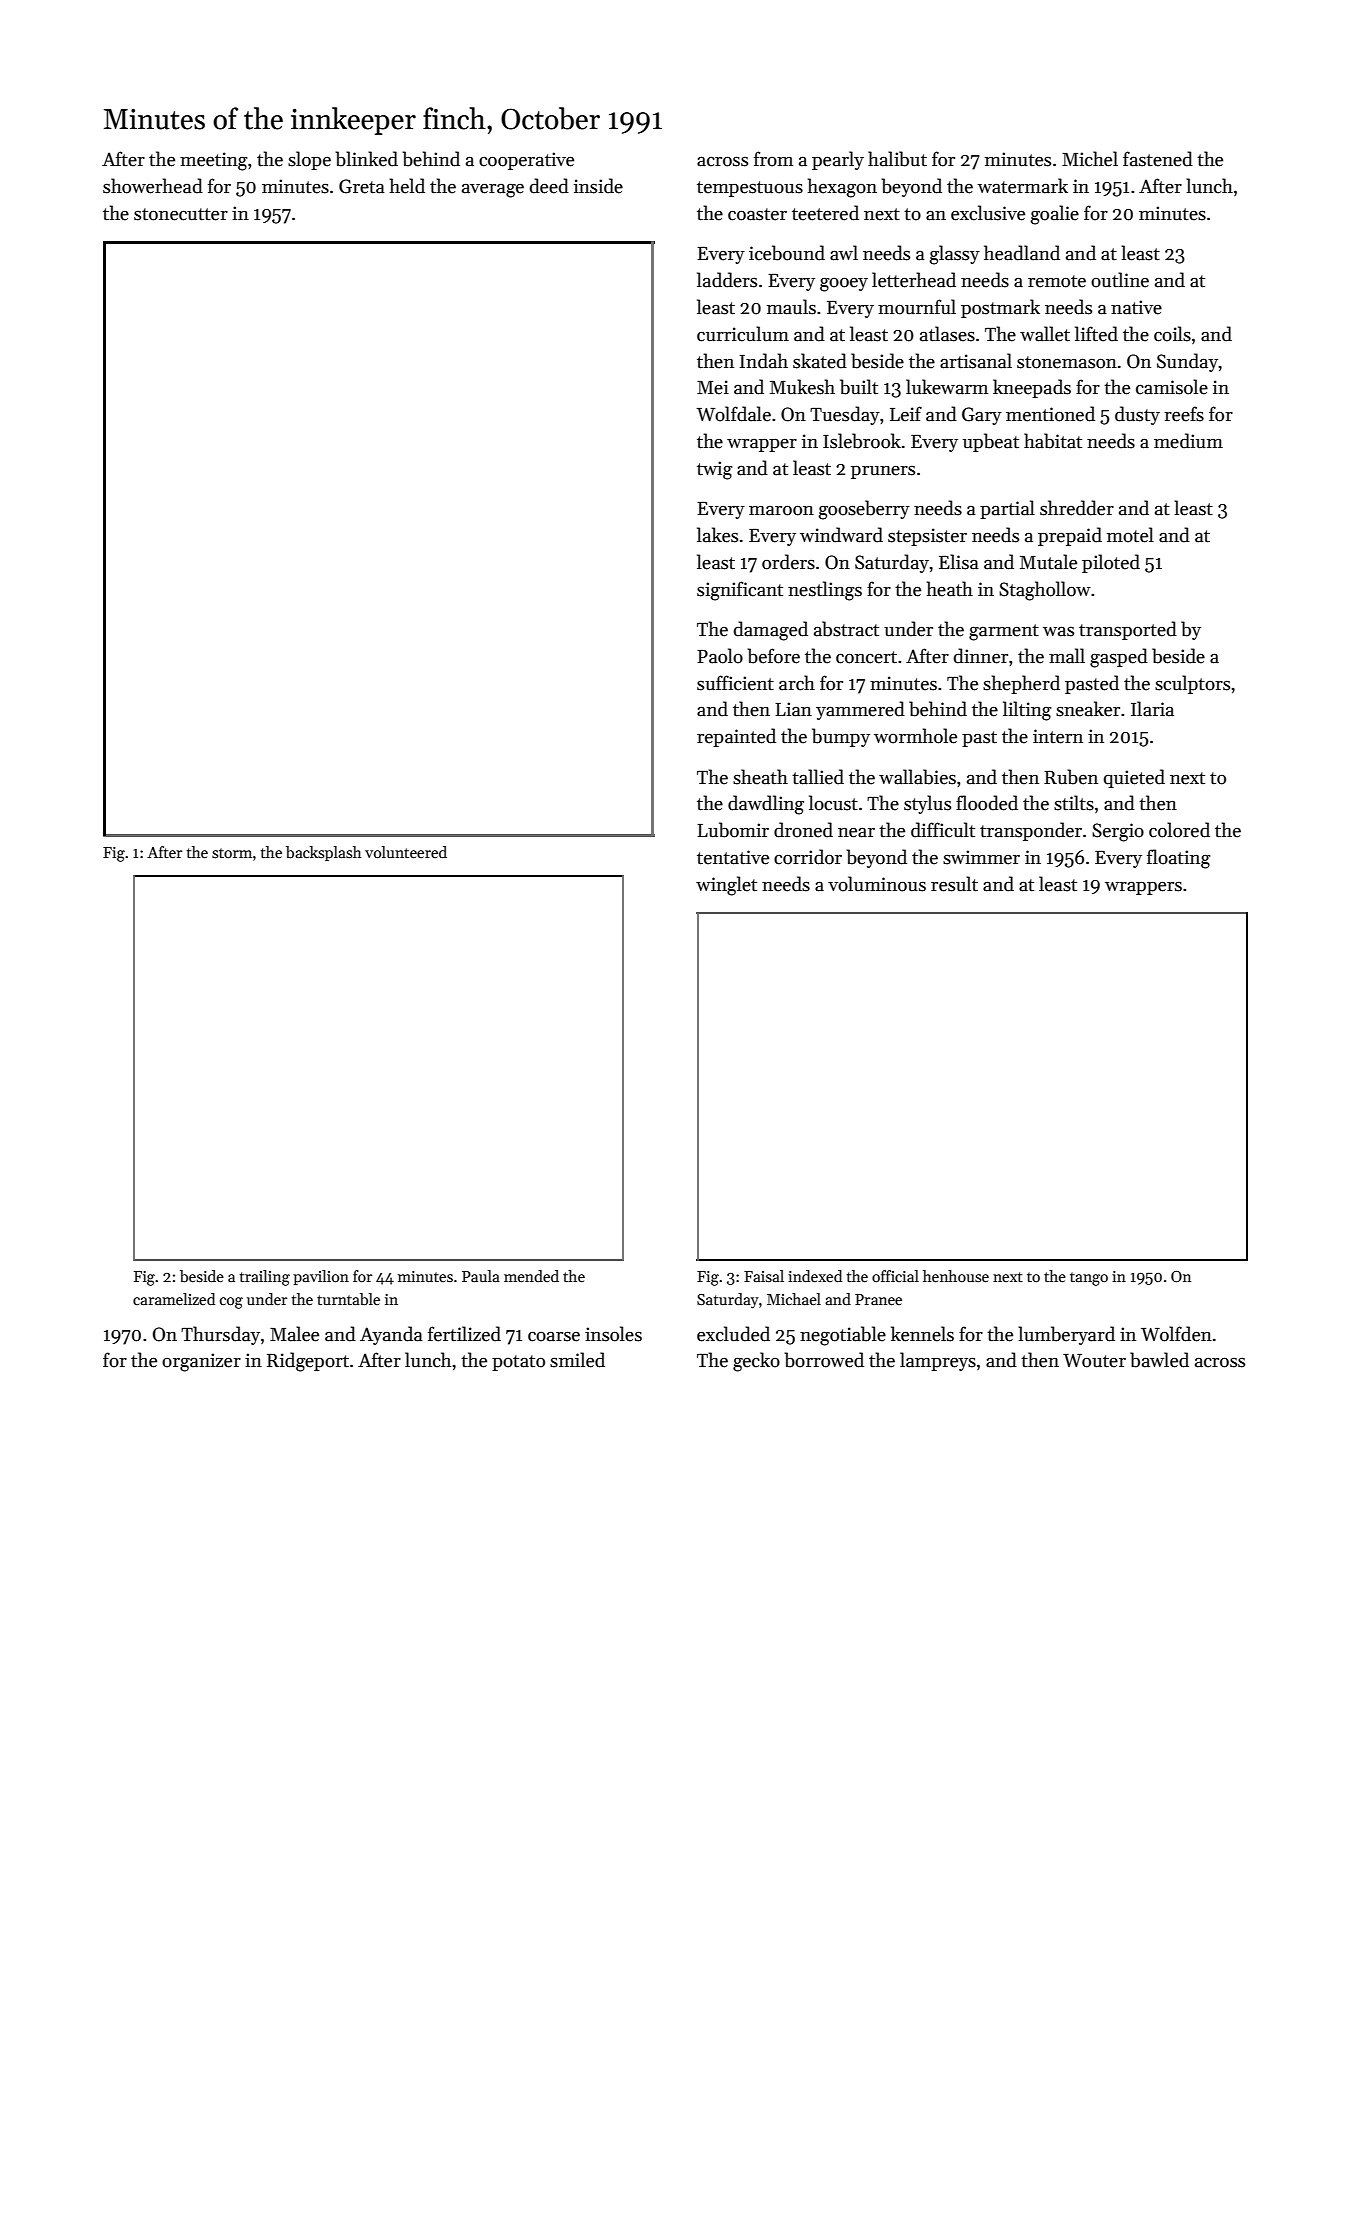  Describe the element at coordinates (321, 1277) in the page. I see `pavilion` at that location.
